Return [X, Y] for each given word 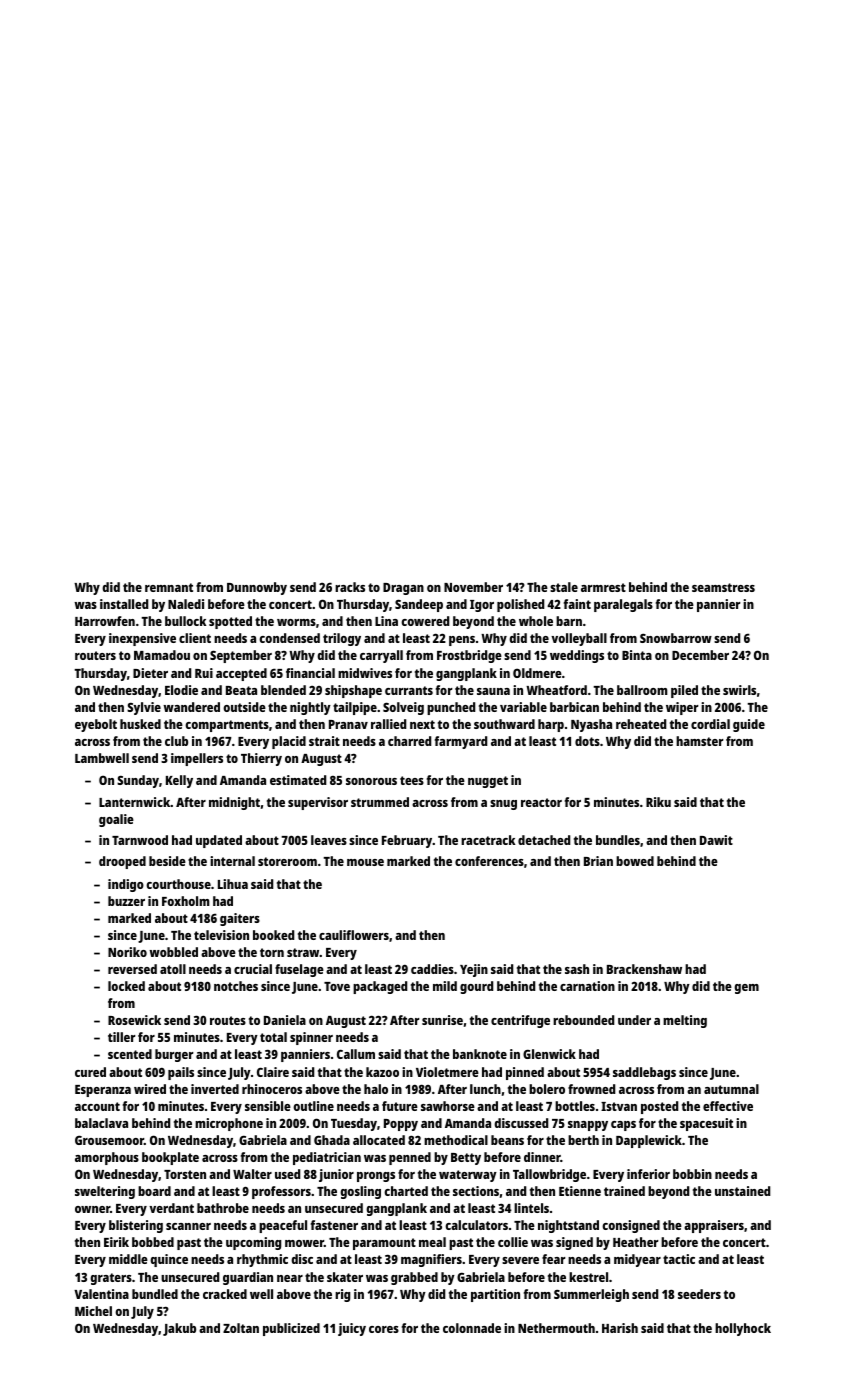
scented [130, 1054]
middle [128, 1259]
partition [495, 1295]
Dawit [716, 840]
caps [623, 1126]
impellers [197, 759]
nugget [488, 782]
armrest [603, 587]
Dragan [403, 589]
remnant [169, 587]
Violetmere [447, 1072]
